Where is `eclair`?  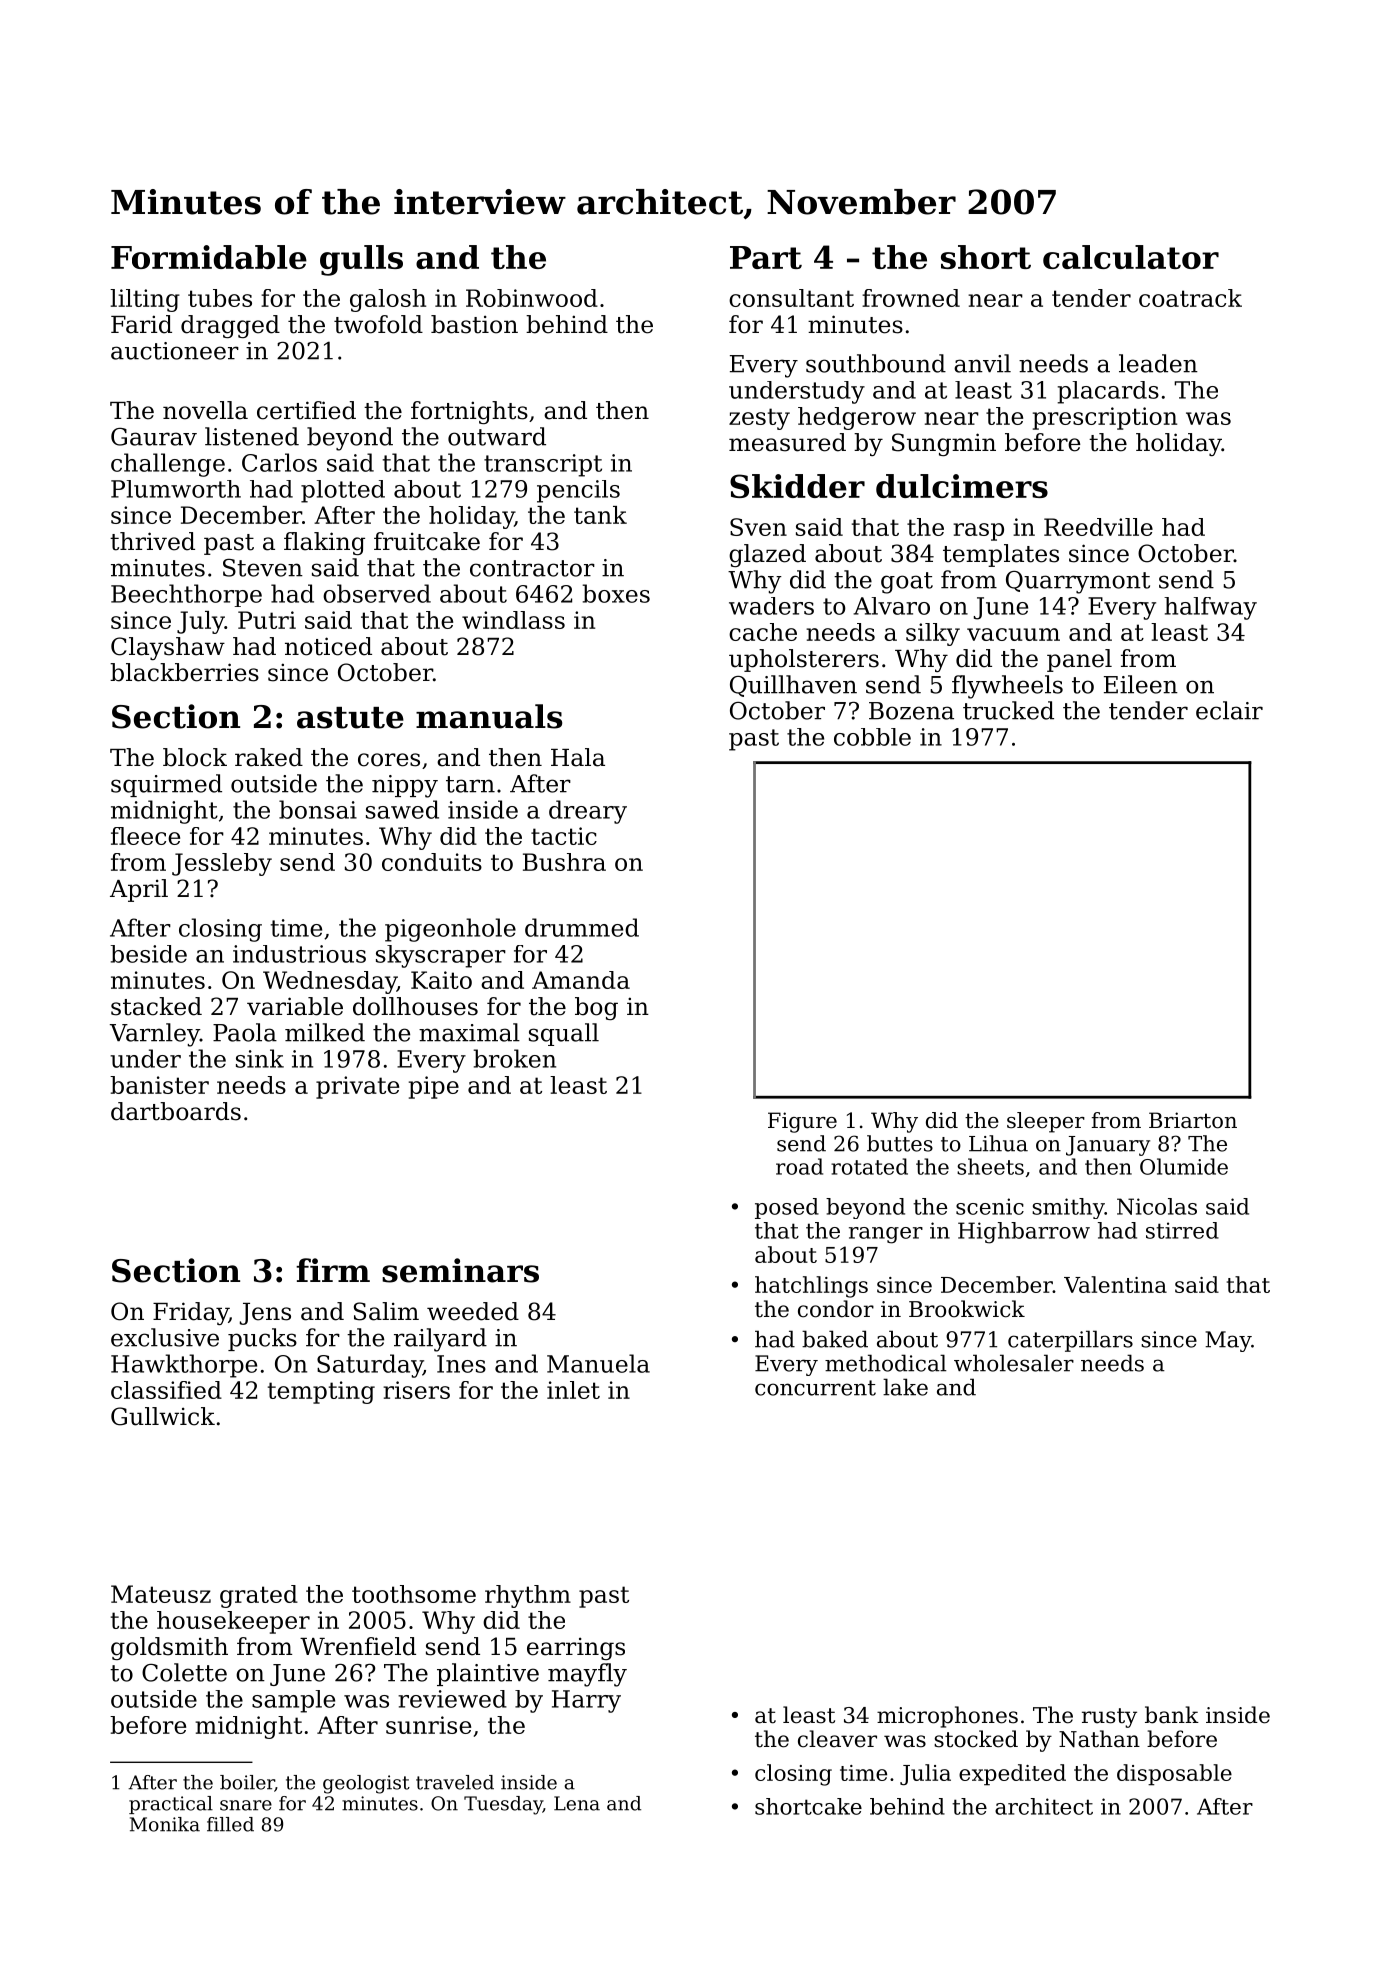
eclair is located at coordinates (1229, 710).
